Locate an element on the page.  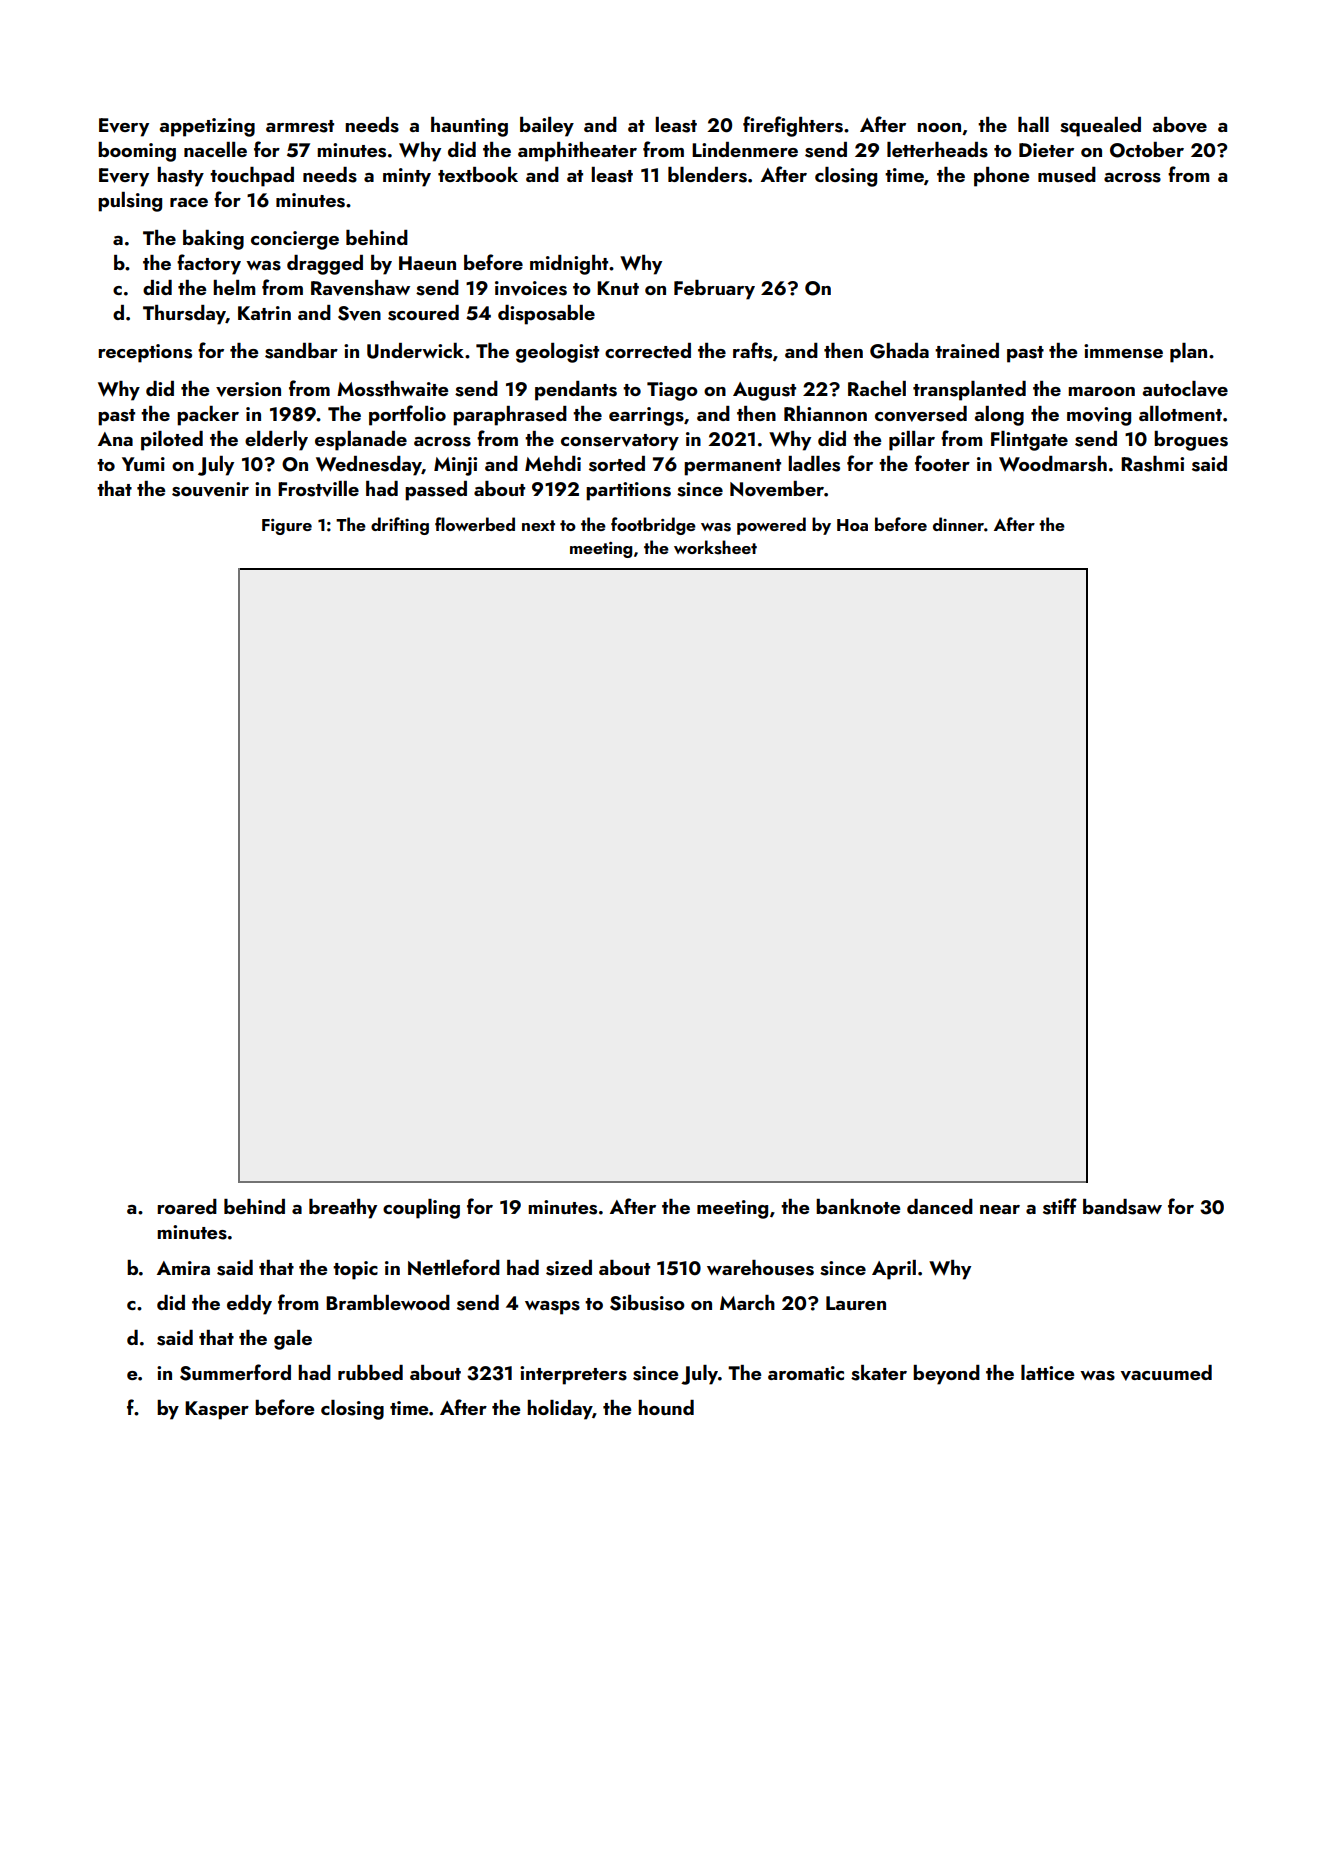
aromatic is located at coordinates (806, 1373).
